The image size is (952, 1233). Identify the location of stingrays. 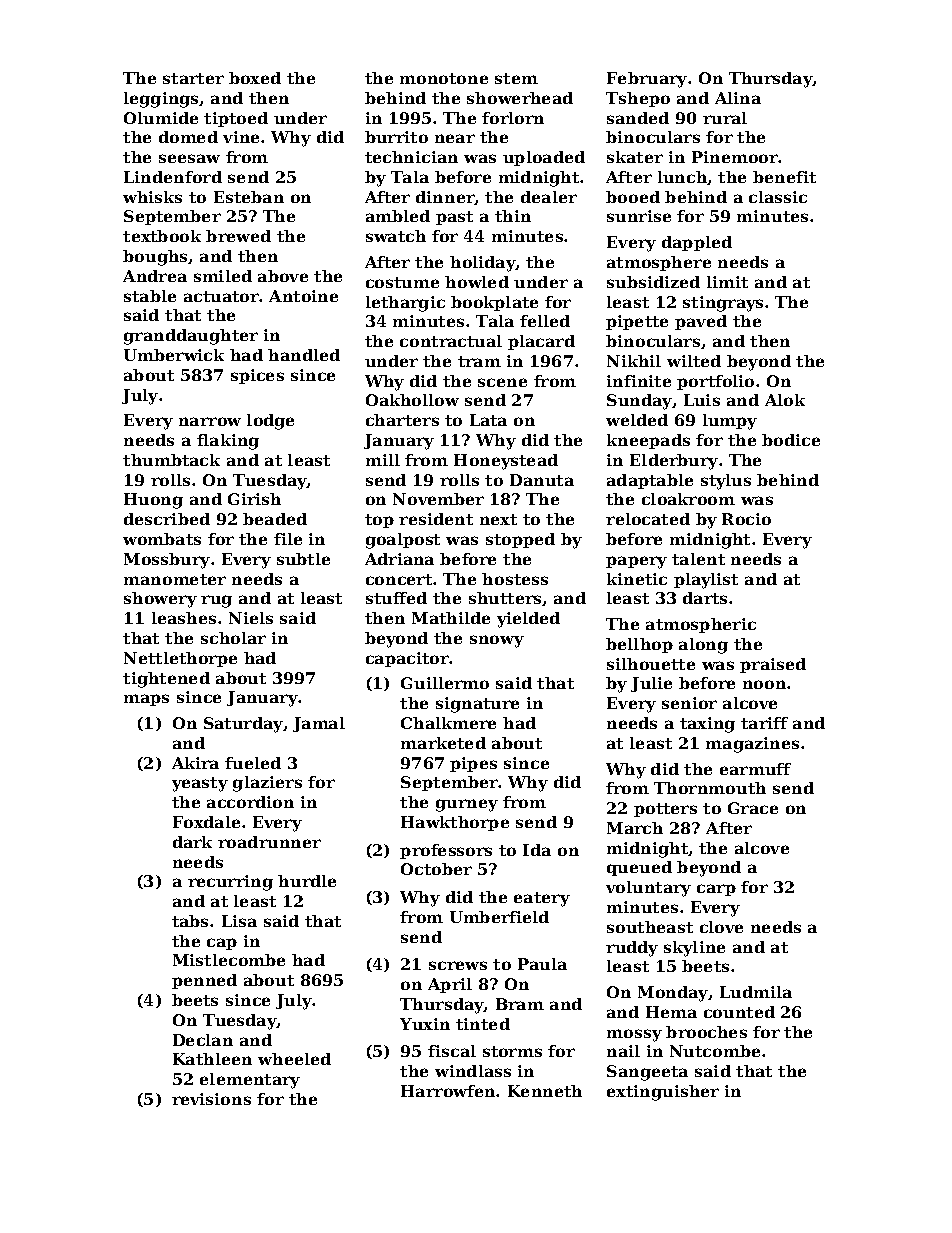
(723, 304).
